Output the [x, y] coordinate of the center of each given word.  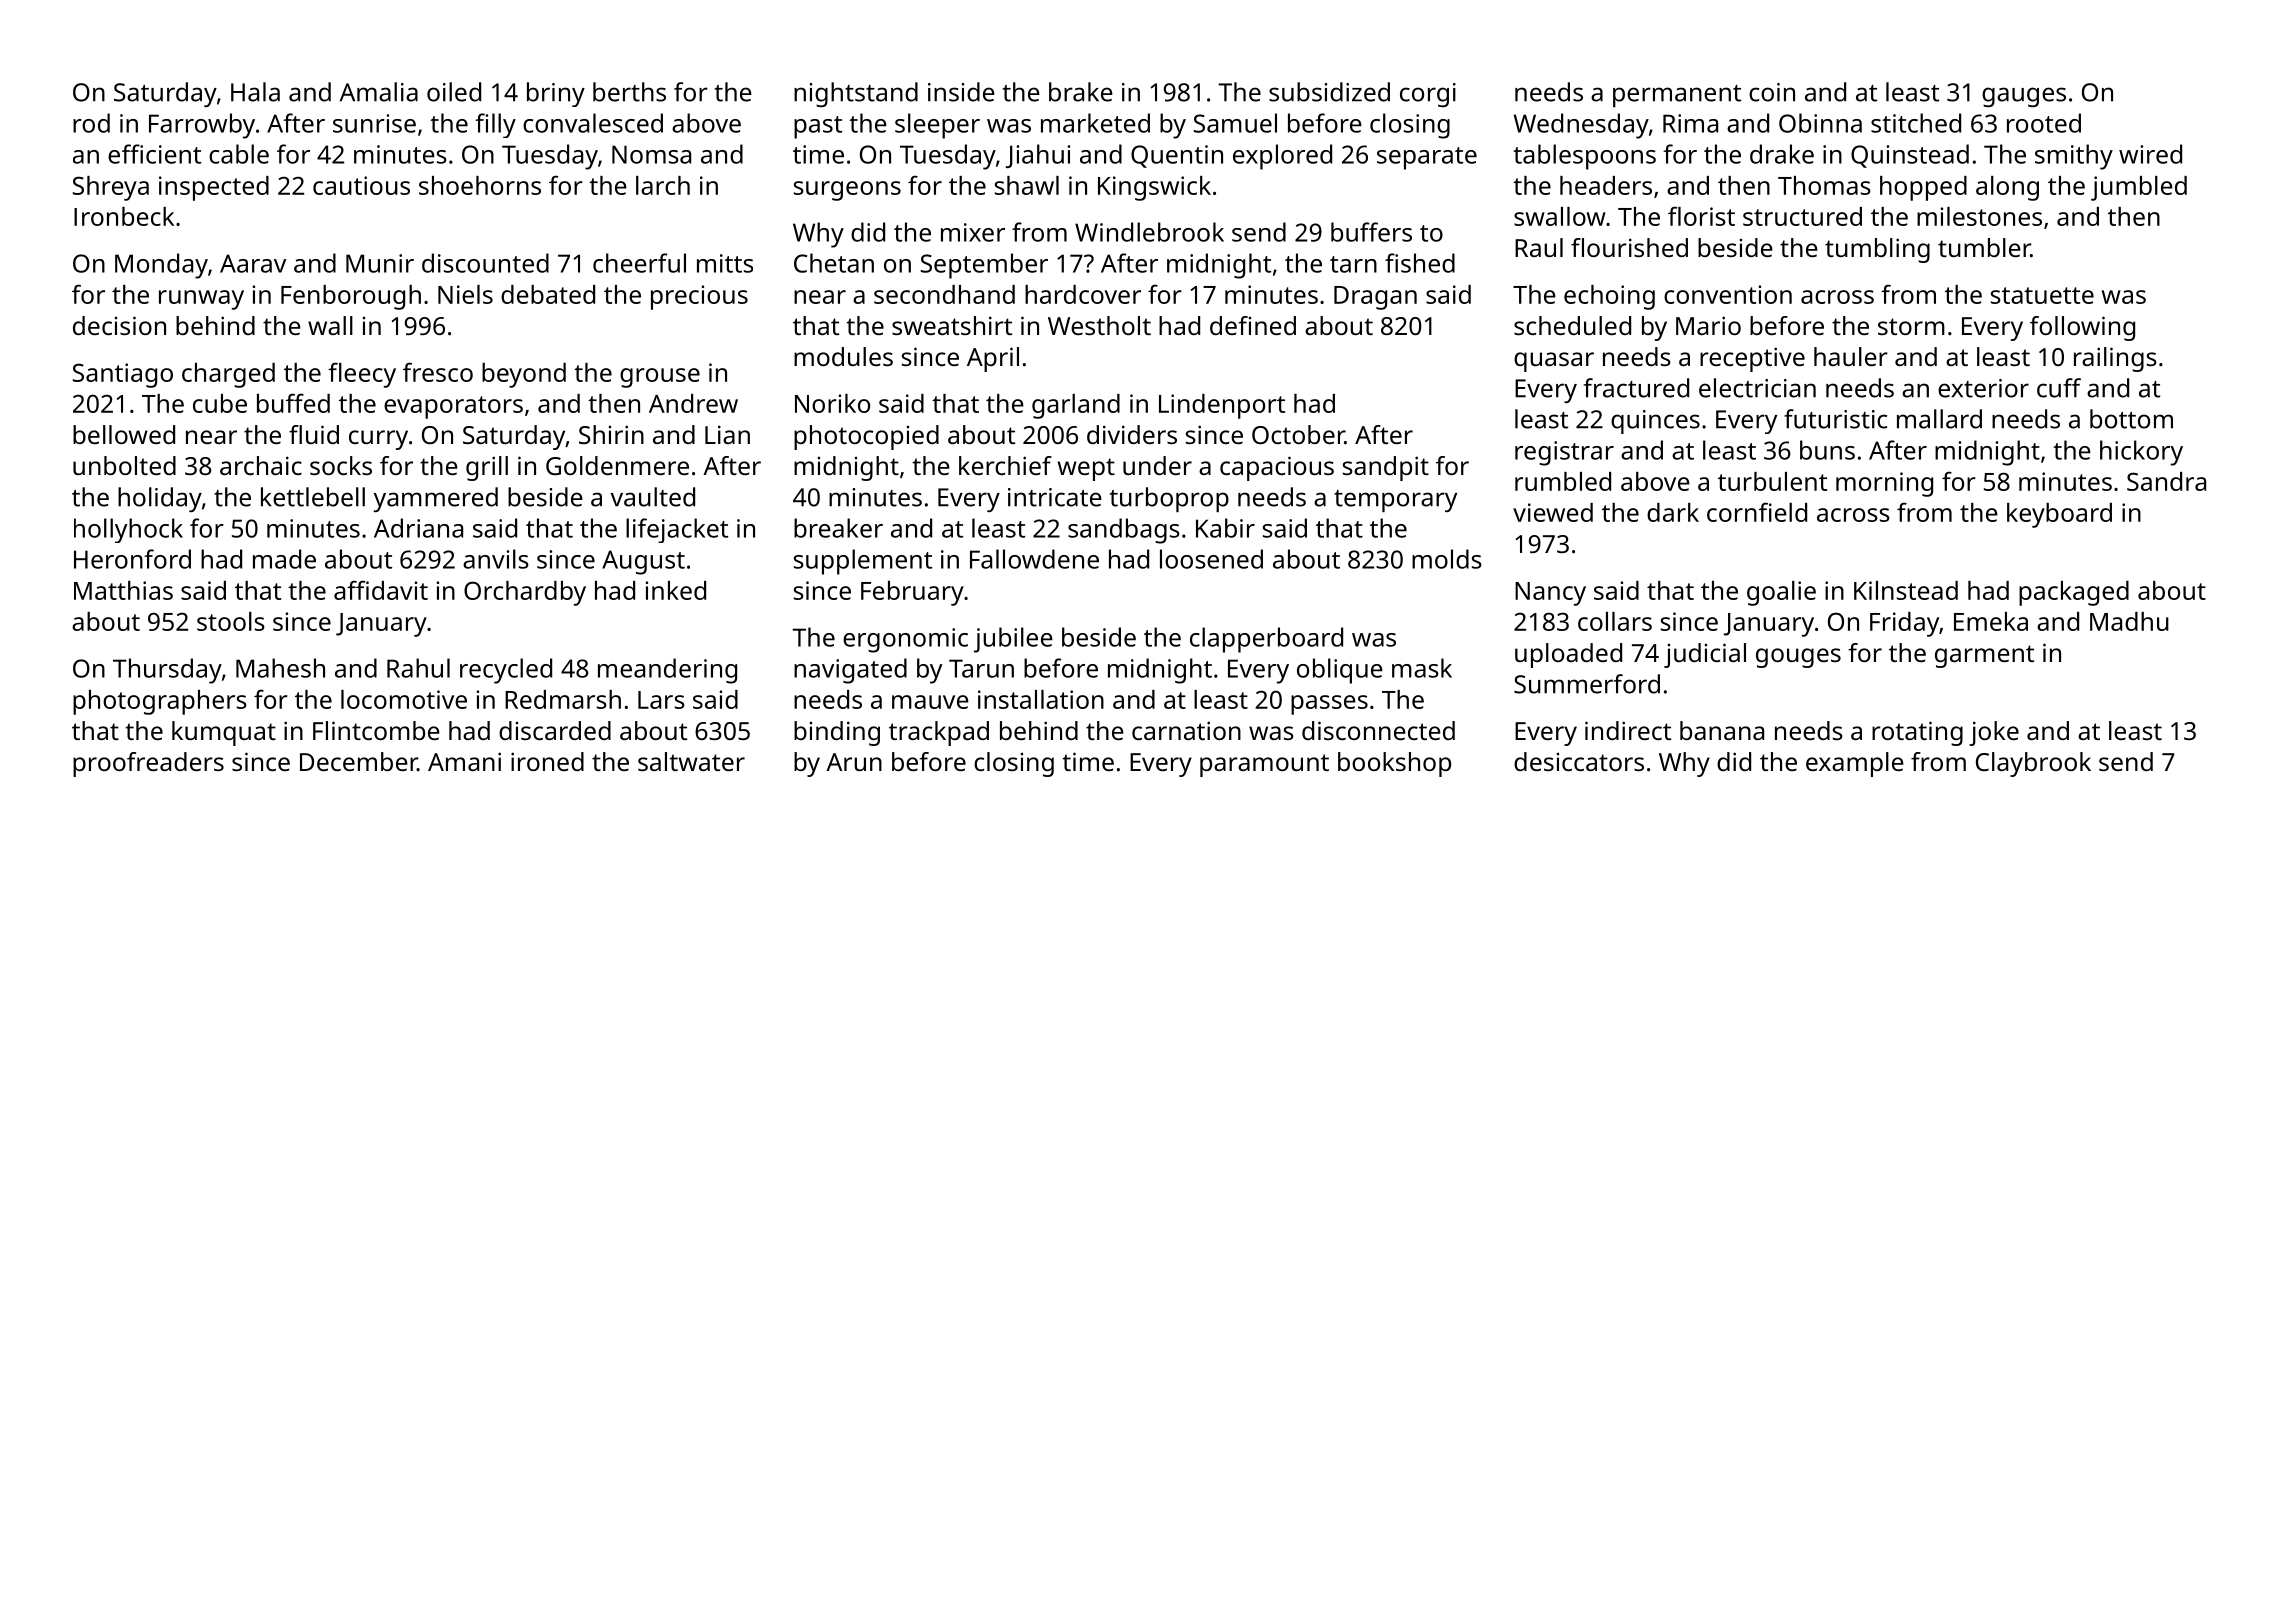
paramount [1264, 765]
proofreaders [148, 764]
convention [1728, 294]
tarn [1353, 264]
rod [91, 123]
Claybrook [2033, 764]
